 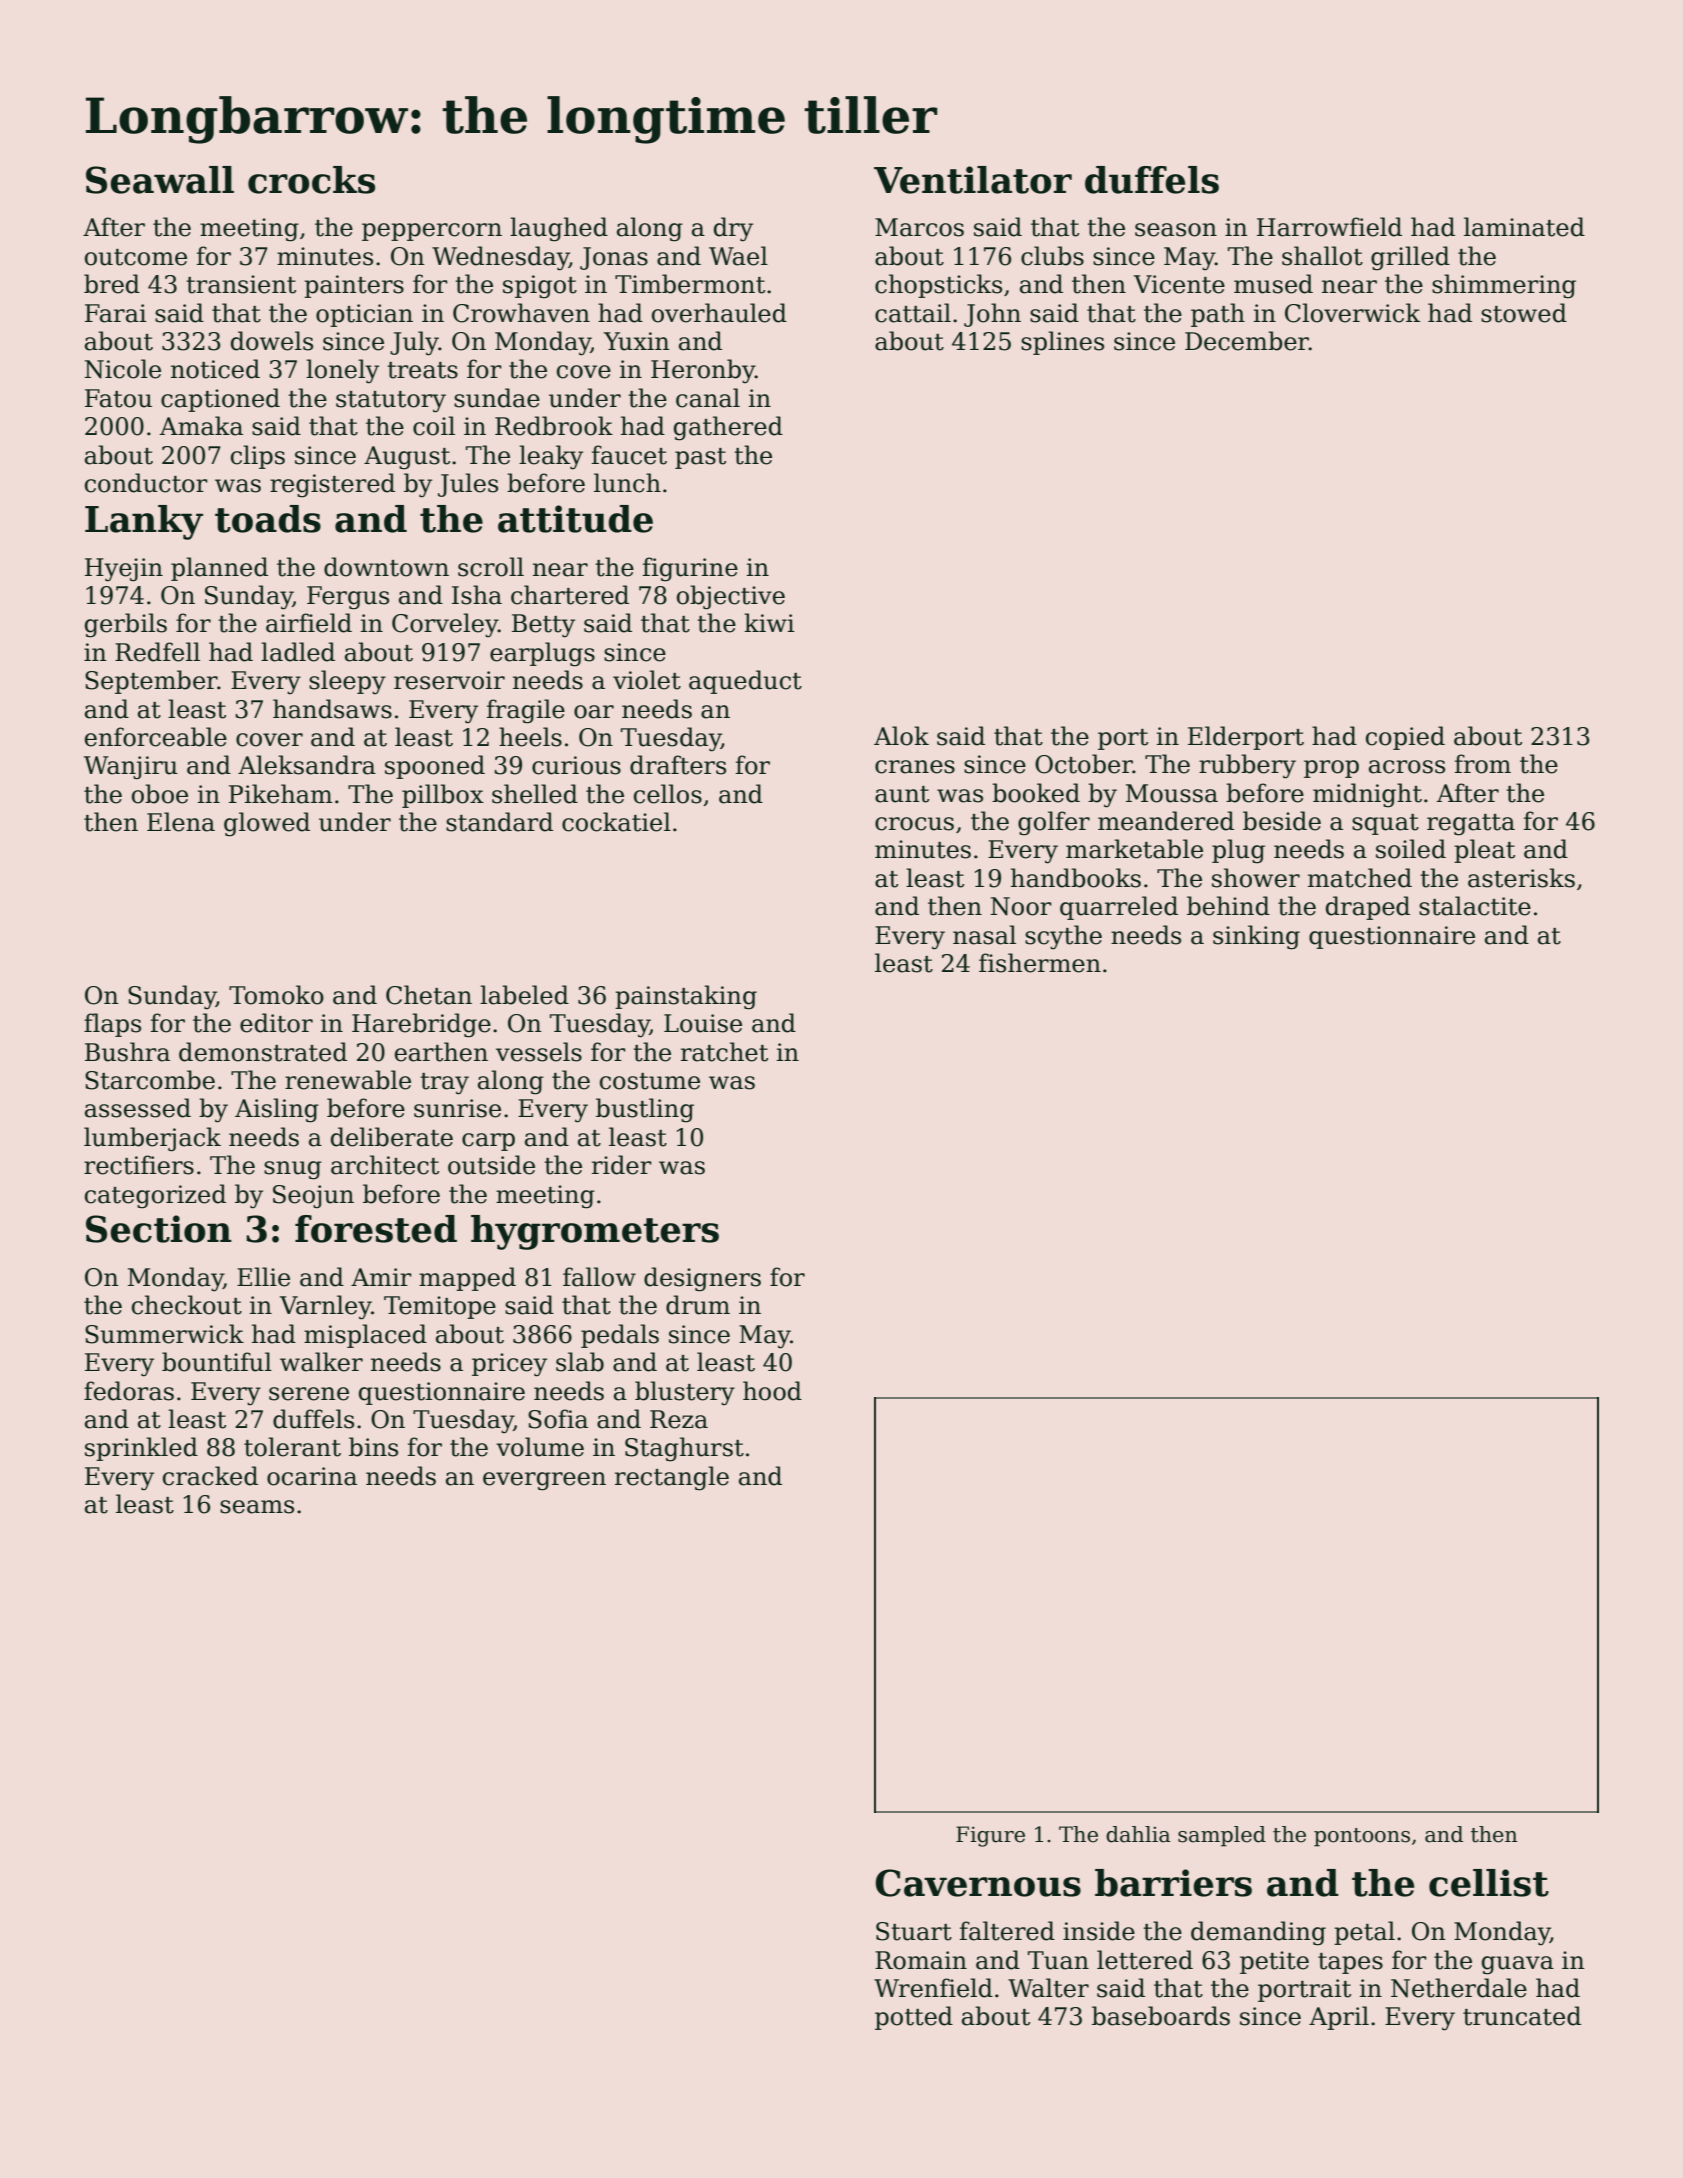 I want to click on hood, so click(x=772, y=1391).
